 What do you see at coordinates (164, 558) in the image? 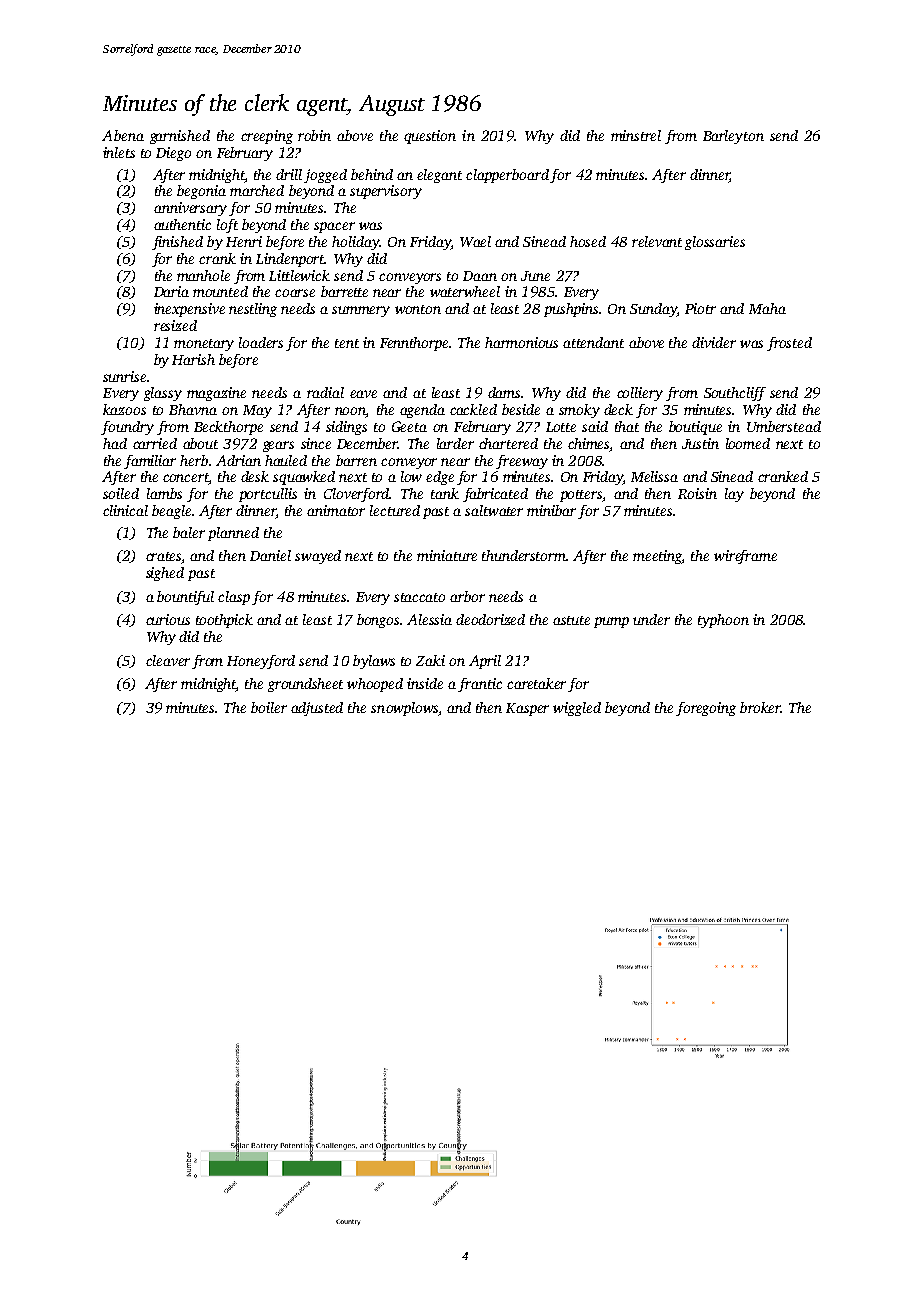
I see `crates` at bounding box center [164, 558].
